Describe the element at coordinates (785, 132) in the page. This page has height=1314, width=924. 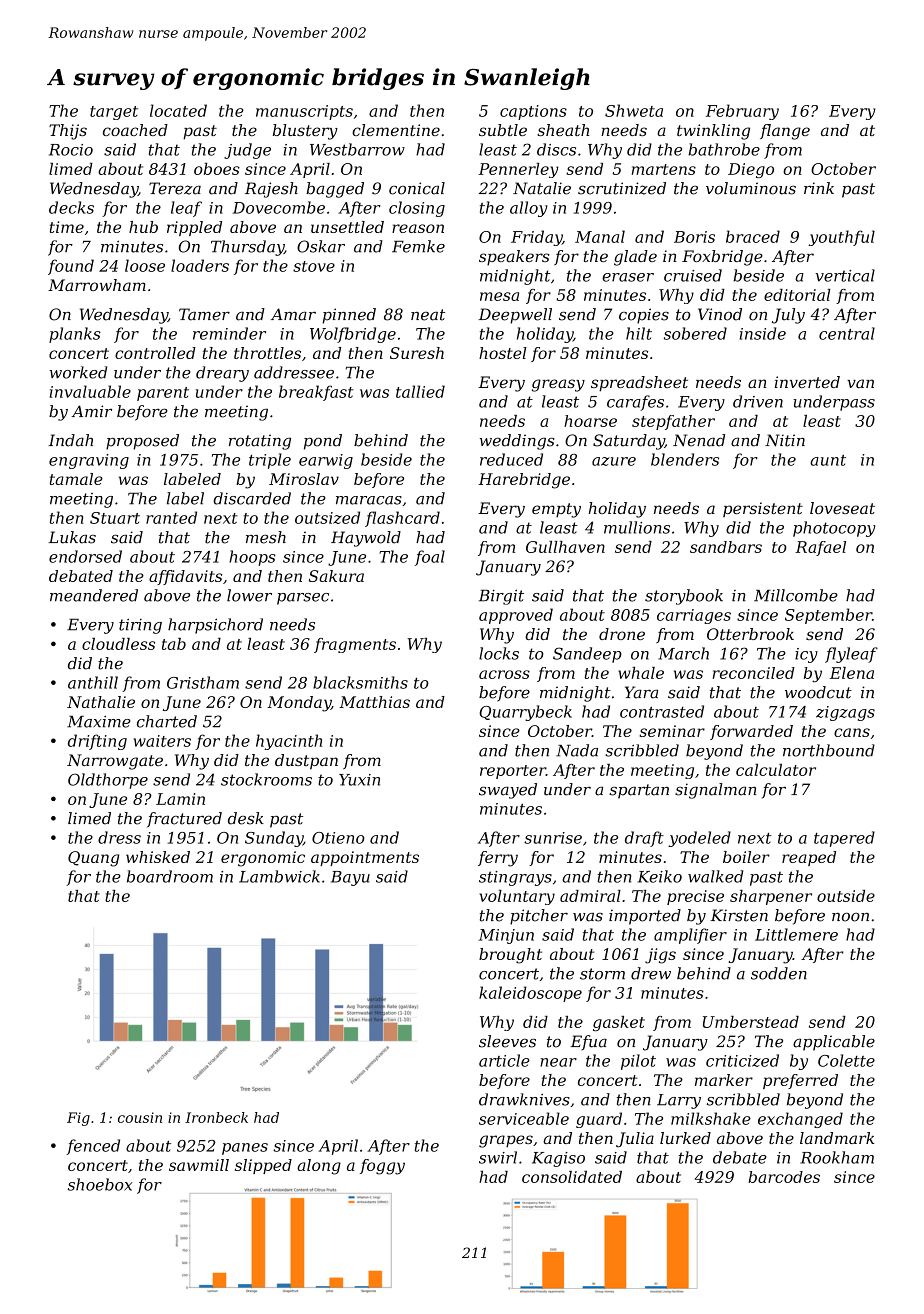
I see `flange` at that location.
